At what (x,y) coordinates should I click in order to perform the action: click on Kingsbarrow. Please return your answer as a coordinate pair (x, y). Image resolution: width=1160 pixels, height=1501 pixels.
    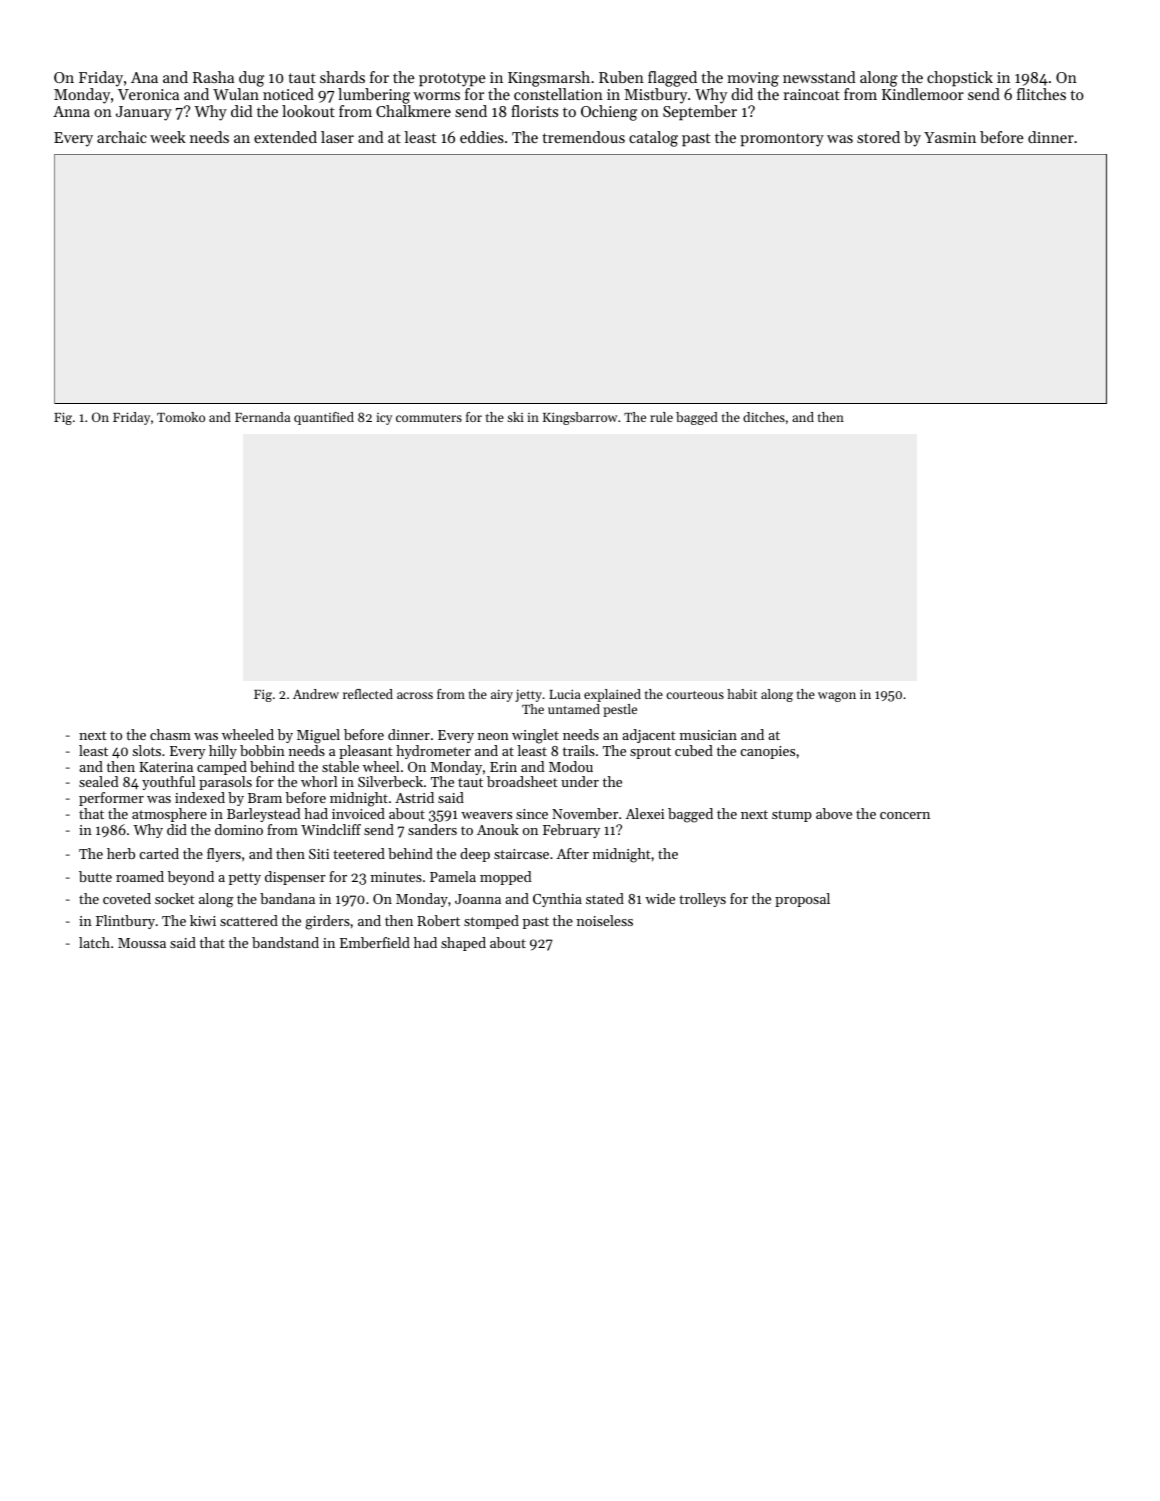
    Looking at the image, I should click on (580, 418).
